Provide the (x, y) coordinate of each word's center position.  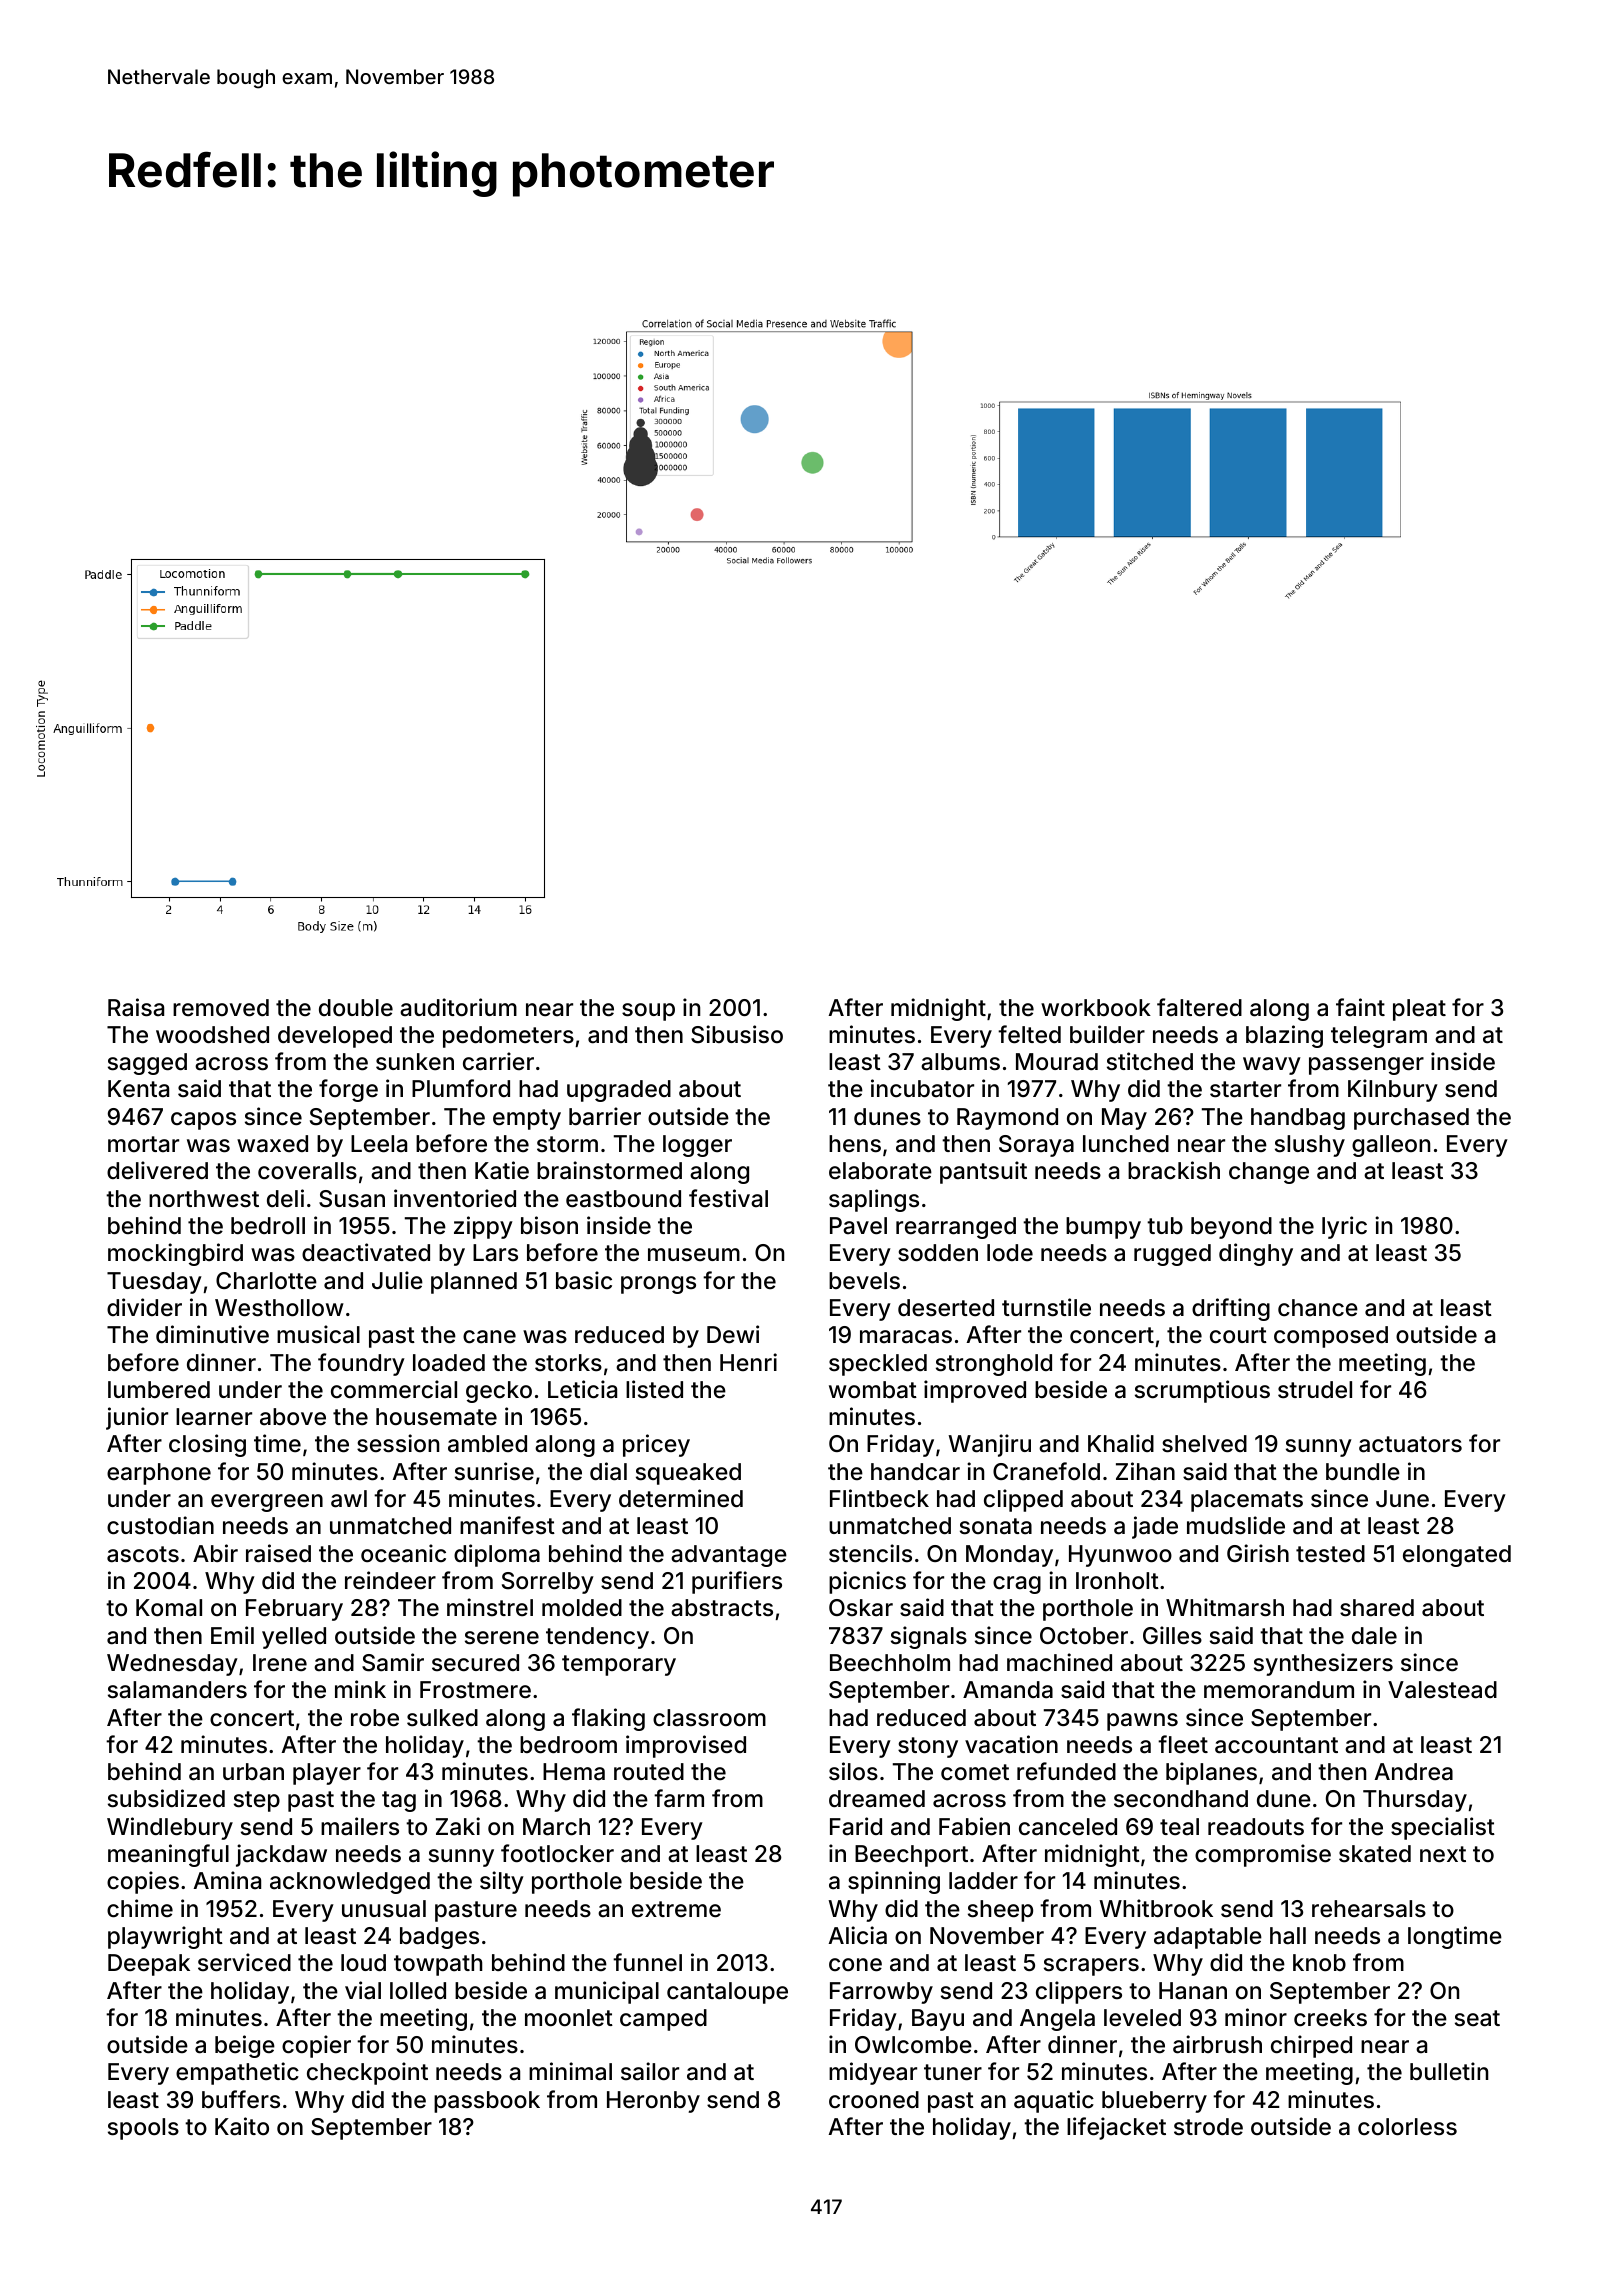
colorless (1407, 2127)
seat (1477, 2018)
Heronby (653, 2102)
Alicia (858, 1935)
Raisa (136, 1007)
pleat (1419, 1010)
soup (648, 1012)
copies (143, 1882)
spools (143, 2129)
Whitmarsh (1225, 1607)
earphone (159, 1474)
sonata (996, 1526)
